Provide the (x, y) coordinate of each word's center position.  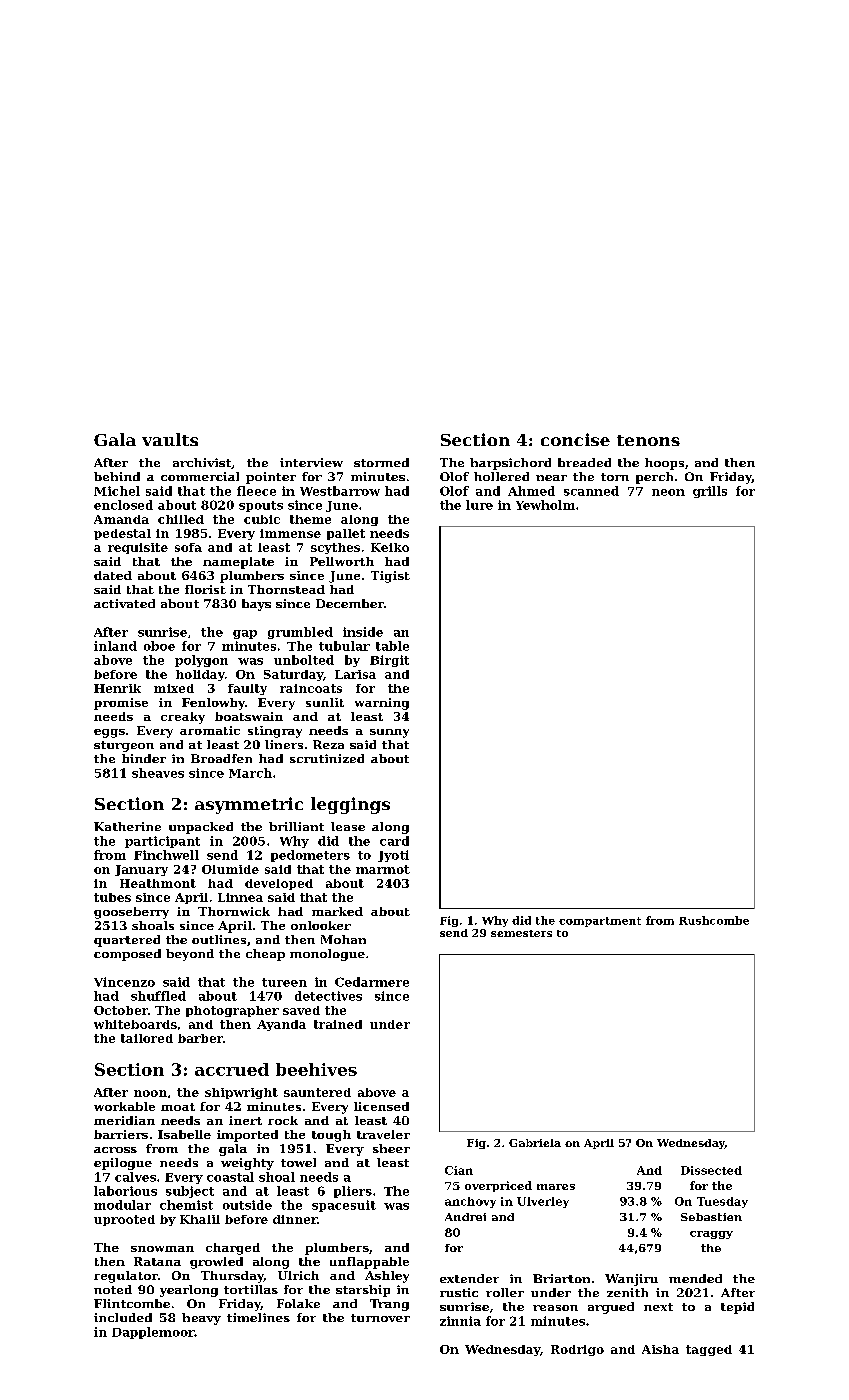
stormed (381, 462)
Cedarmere (372, 982)
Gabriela (535, 1143)
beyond (190, 955)
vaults (170, 439)
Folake (298, 1303)
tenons (648, 440)
